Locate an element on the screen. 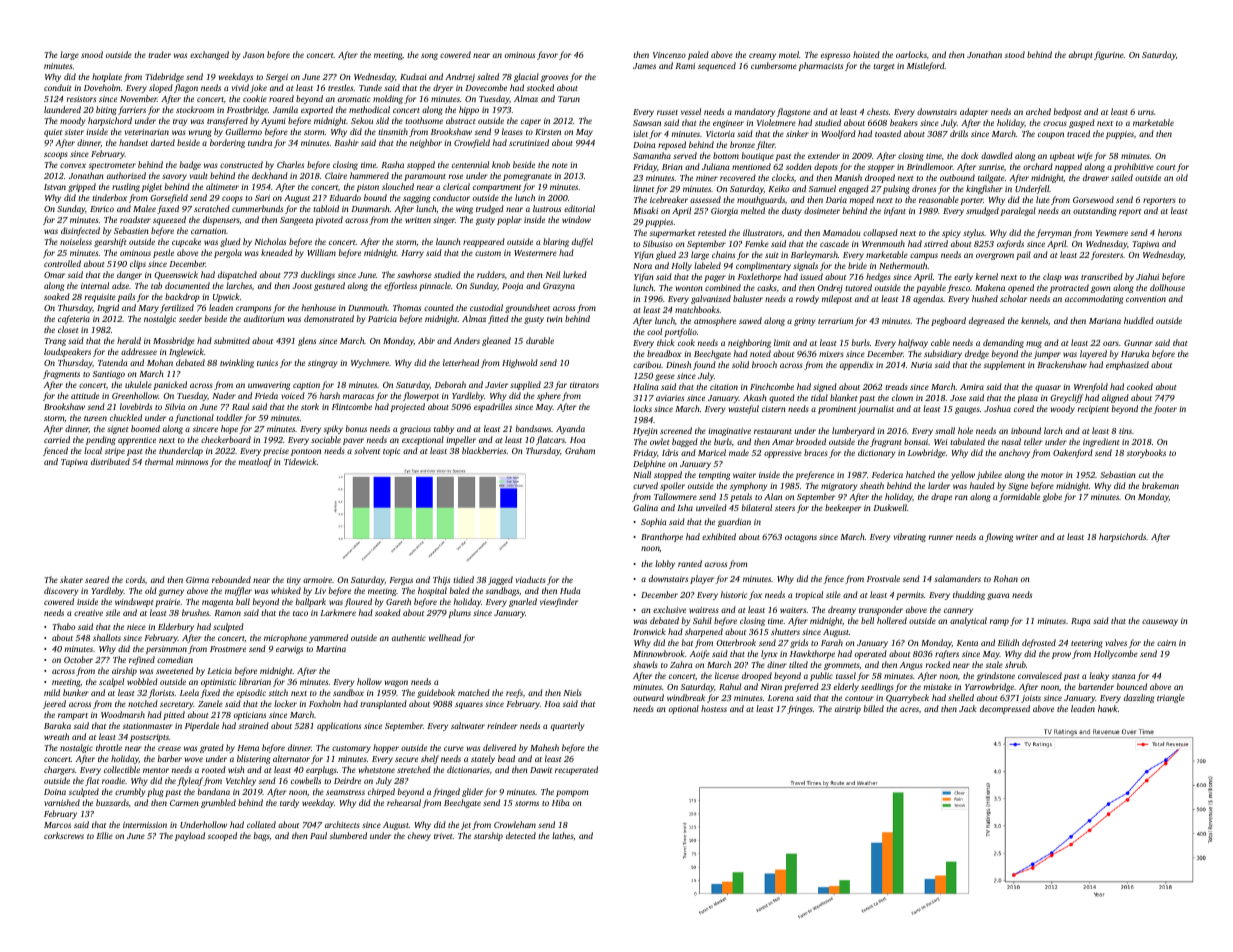 This screenshot has height=952, width=1233. court is located at coordinates (1165, 167).
